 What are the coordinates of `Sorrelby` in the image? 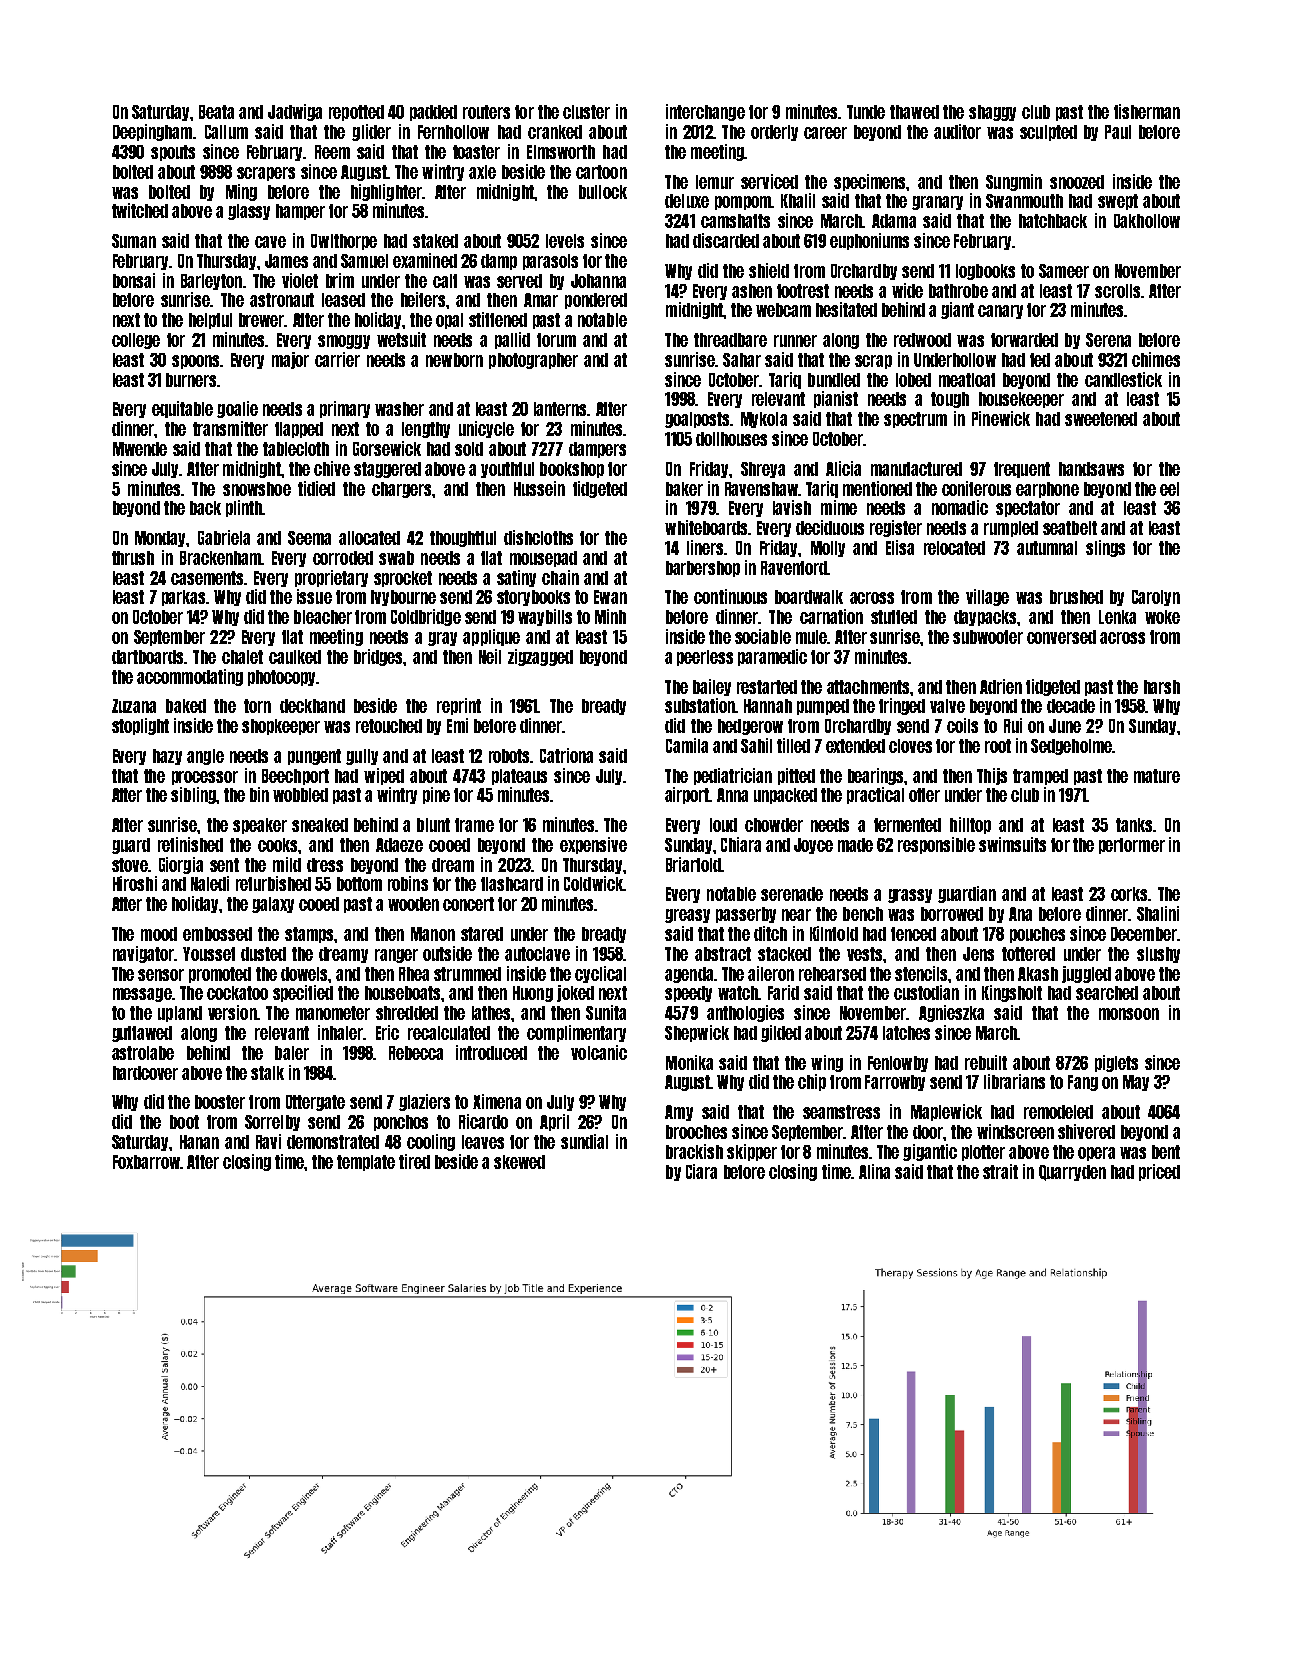 It's located at (272, 1123).
